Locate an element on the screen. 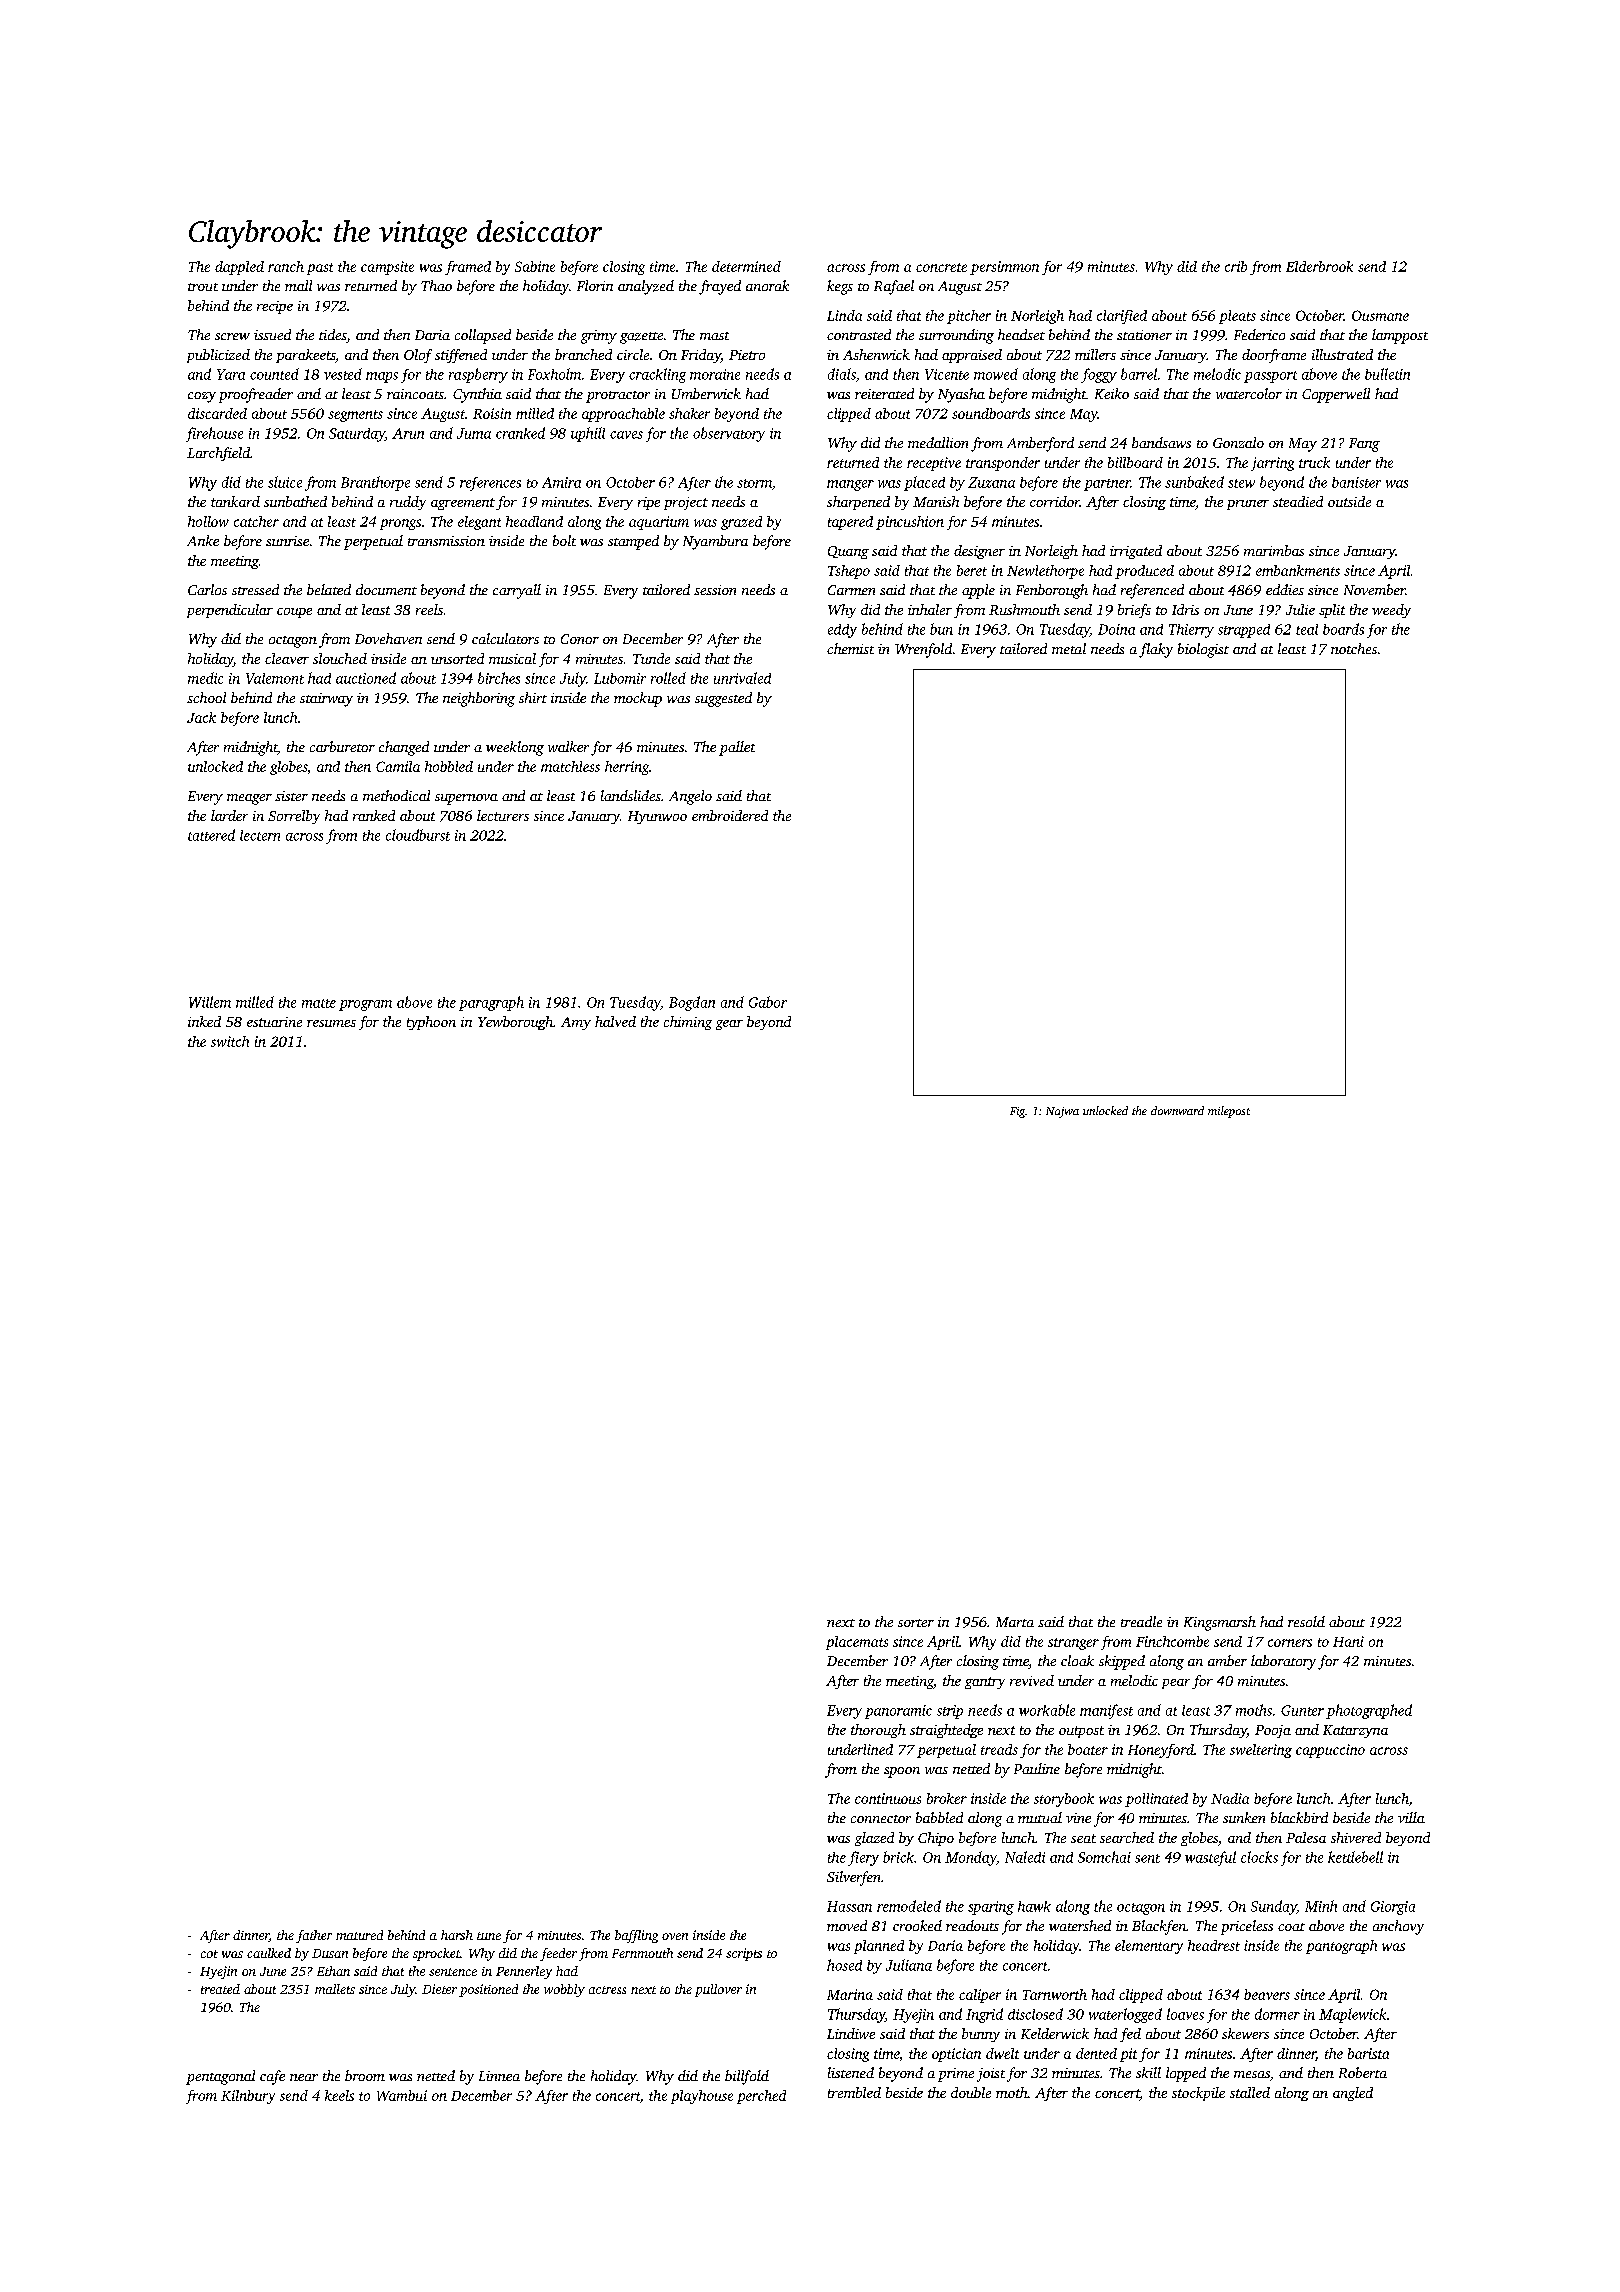  revived is located at coordinates (1032, 1680).
